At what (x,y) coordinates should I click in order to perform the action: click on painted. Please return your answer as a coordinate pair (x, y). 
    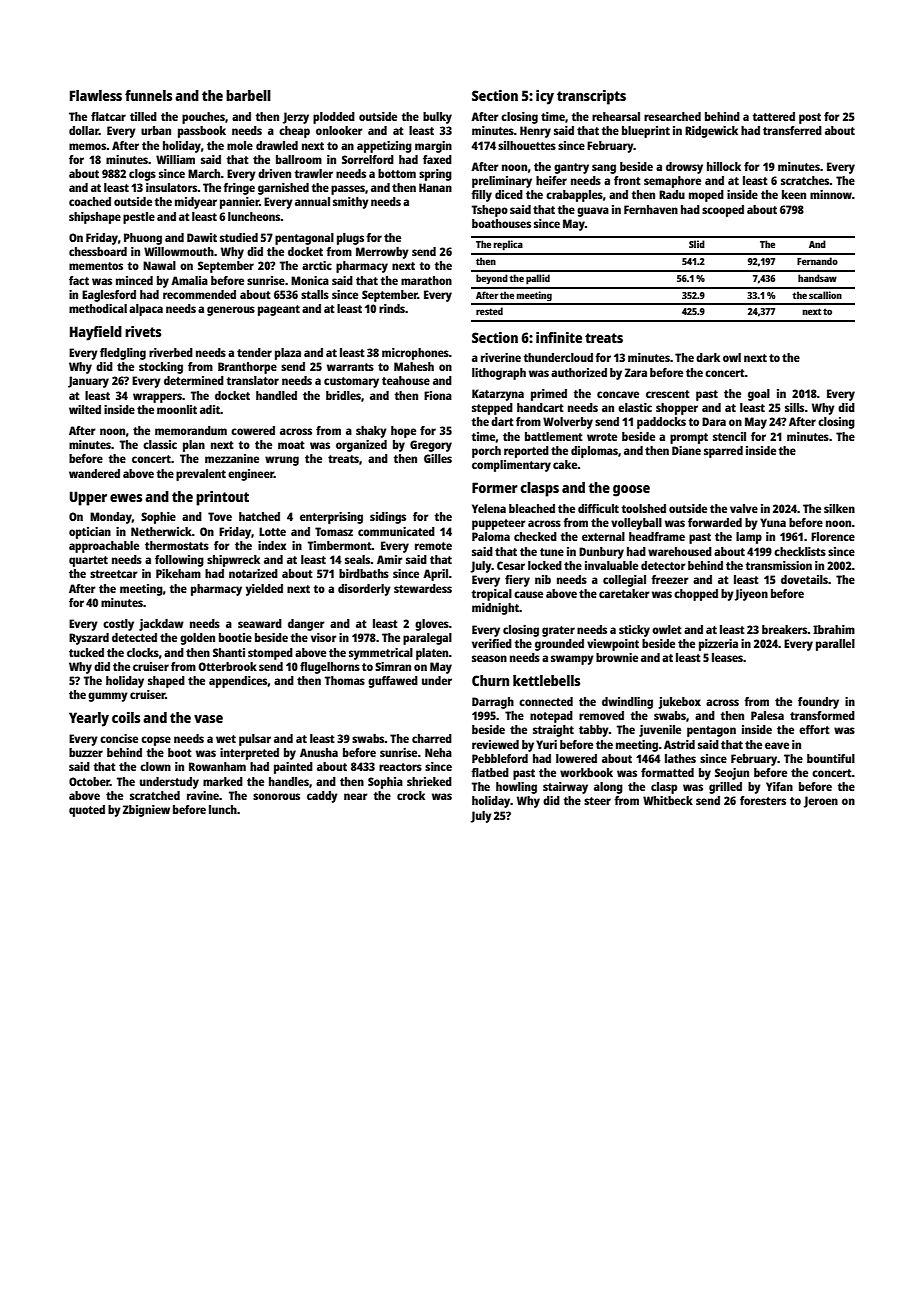
    Looking at the image, I should click on (293, 768).
